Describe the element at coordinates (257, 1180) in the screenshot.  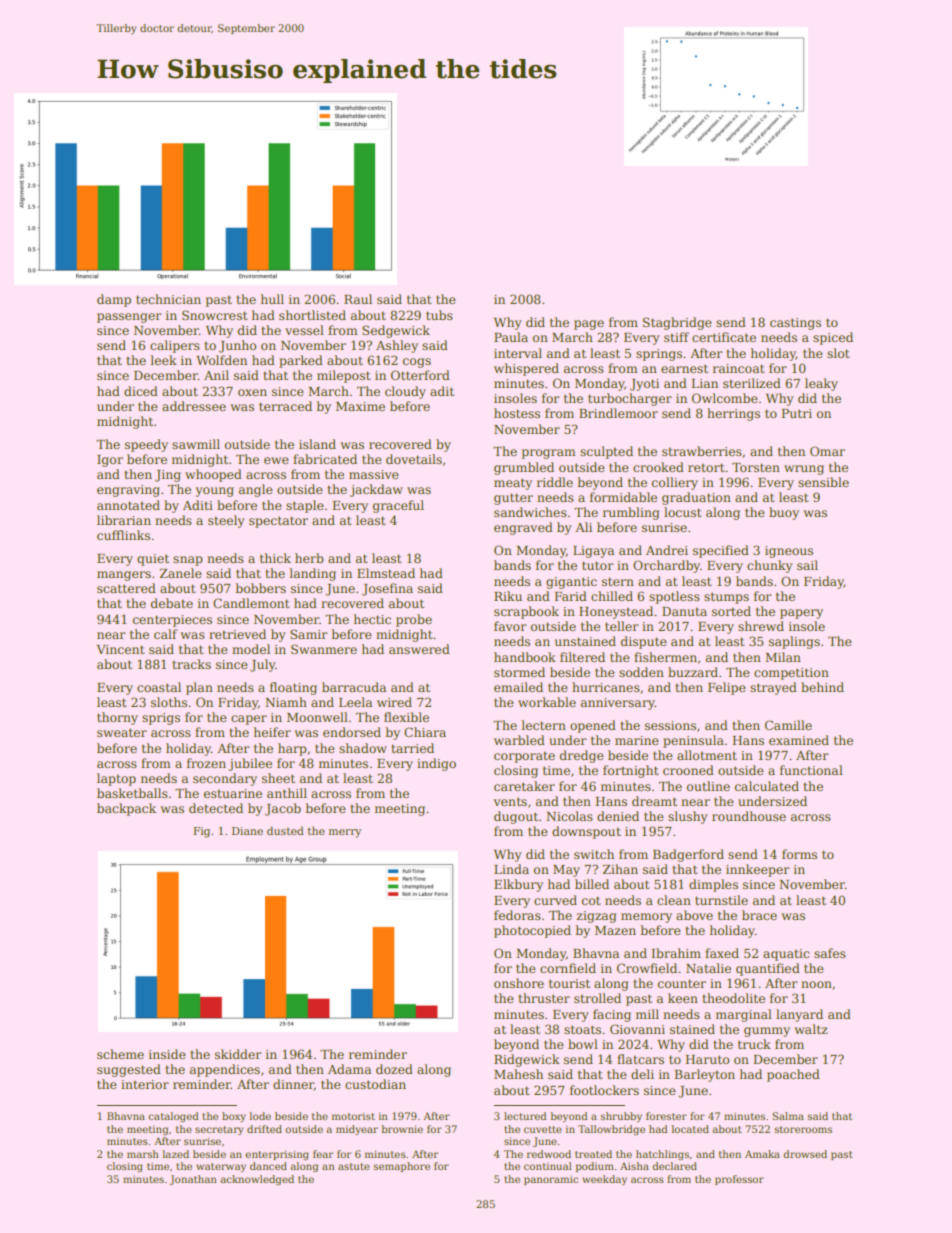
I see `acknowledged` at that location.
